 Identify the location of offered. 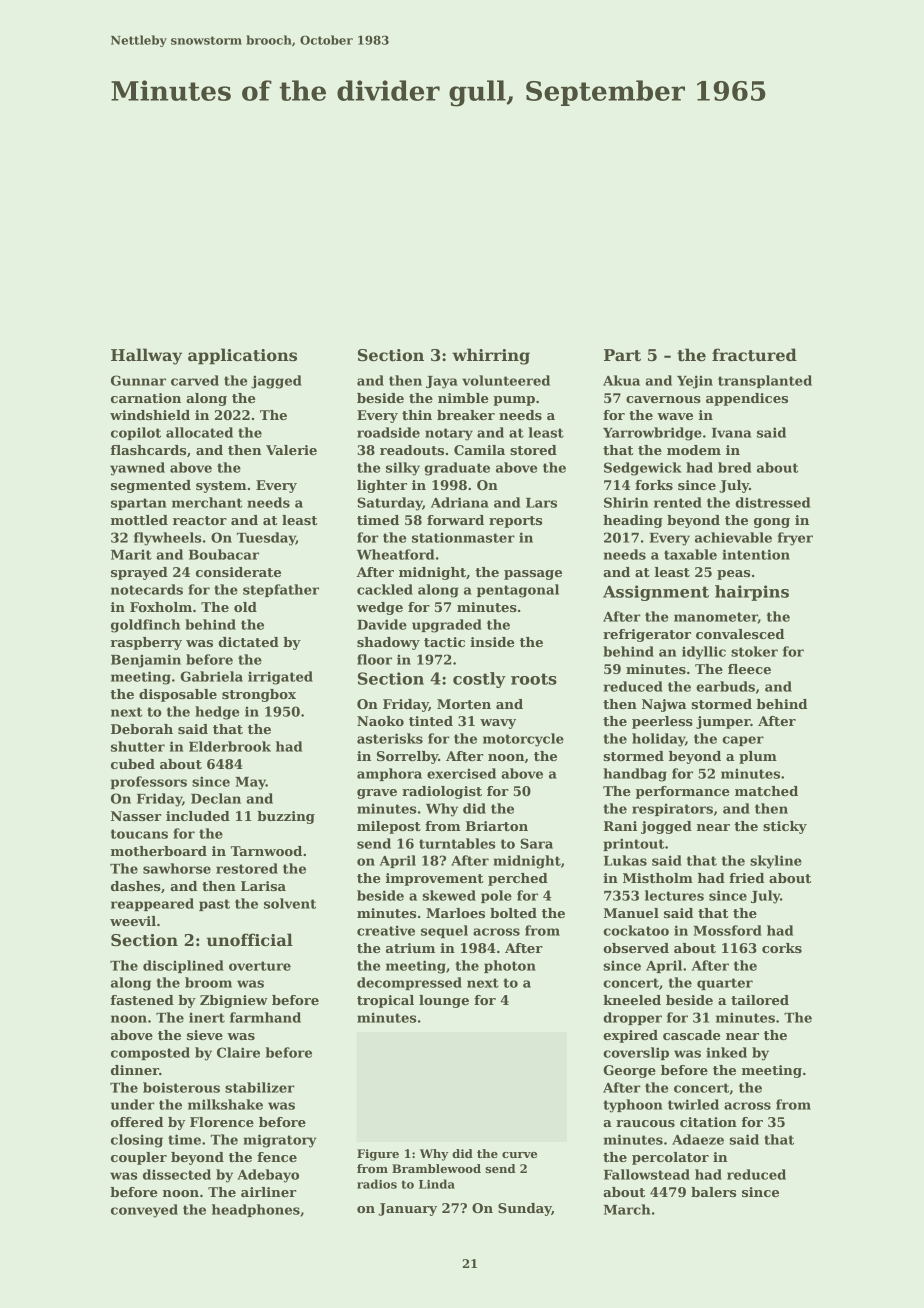
(137, 1122).
